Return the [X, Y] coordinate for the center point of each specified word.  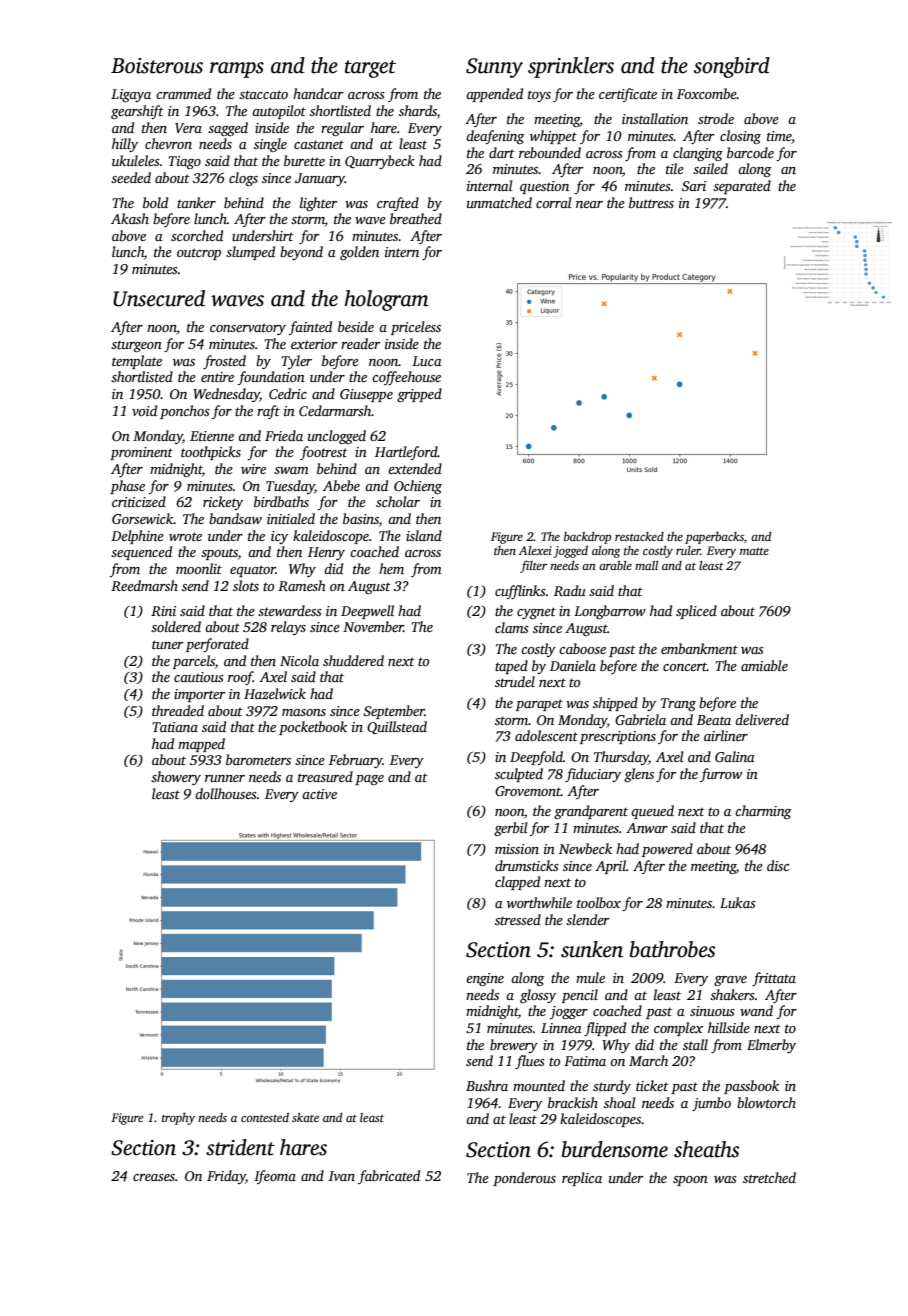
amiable [764, 665]
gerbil [511, 829]
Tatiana [175, 727]
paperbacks [714, 538]
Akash [130, 218]
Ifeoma [275, 1177]
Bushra [487, 1085]
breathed [416, 218]
